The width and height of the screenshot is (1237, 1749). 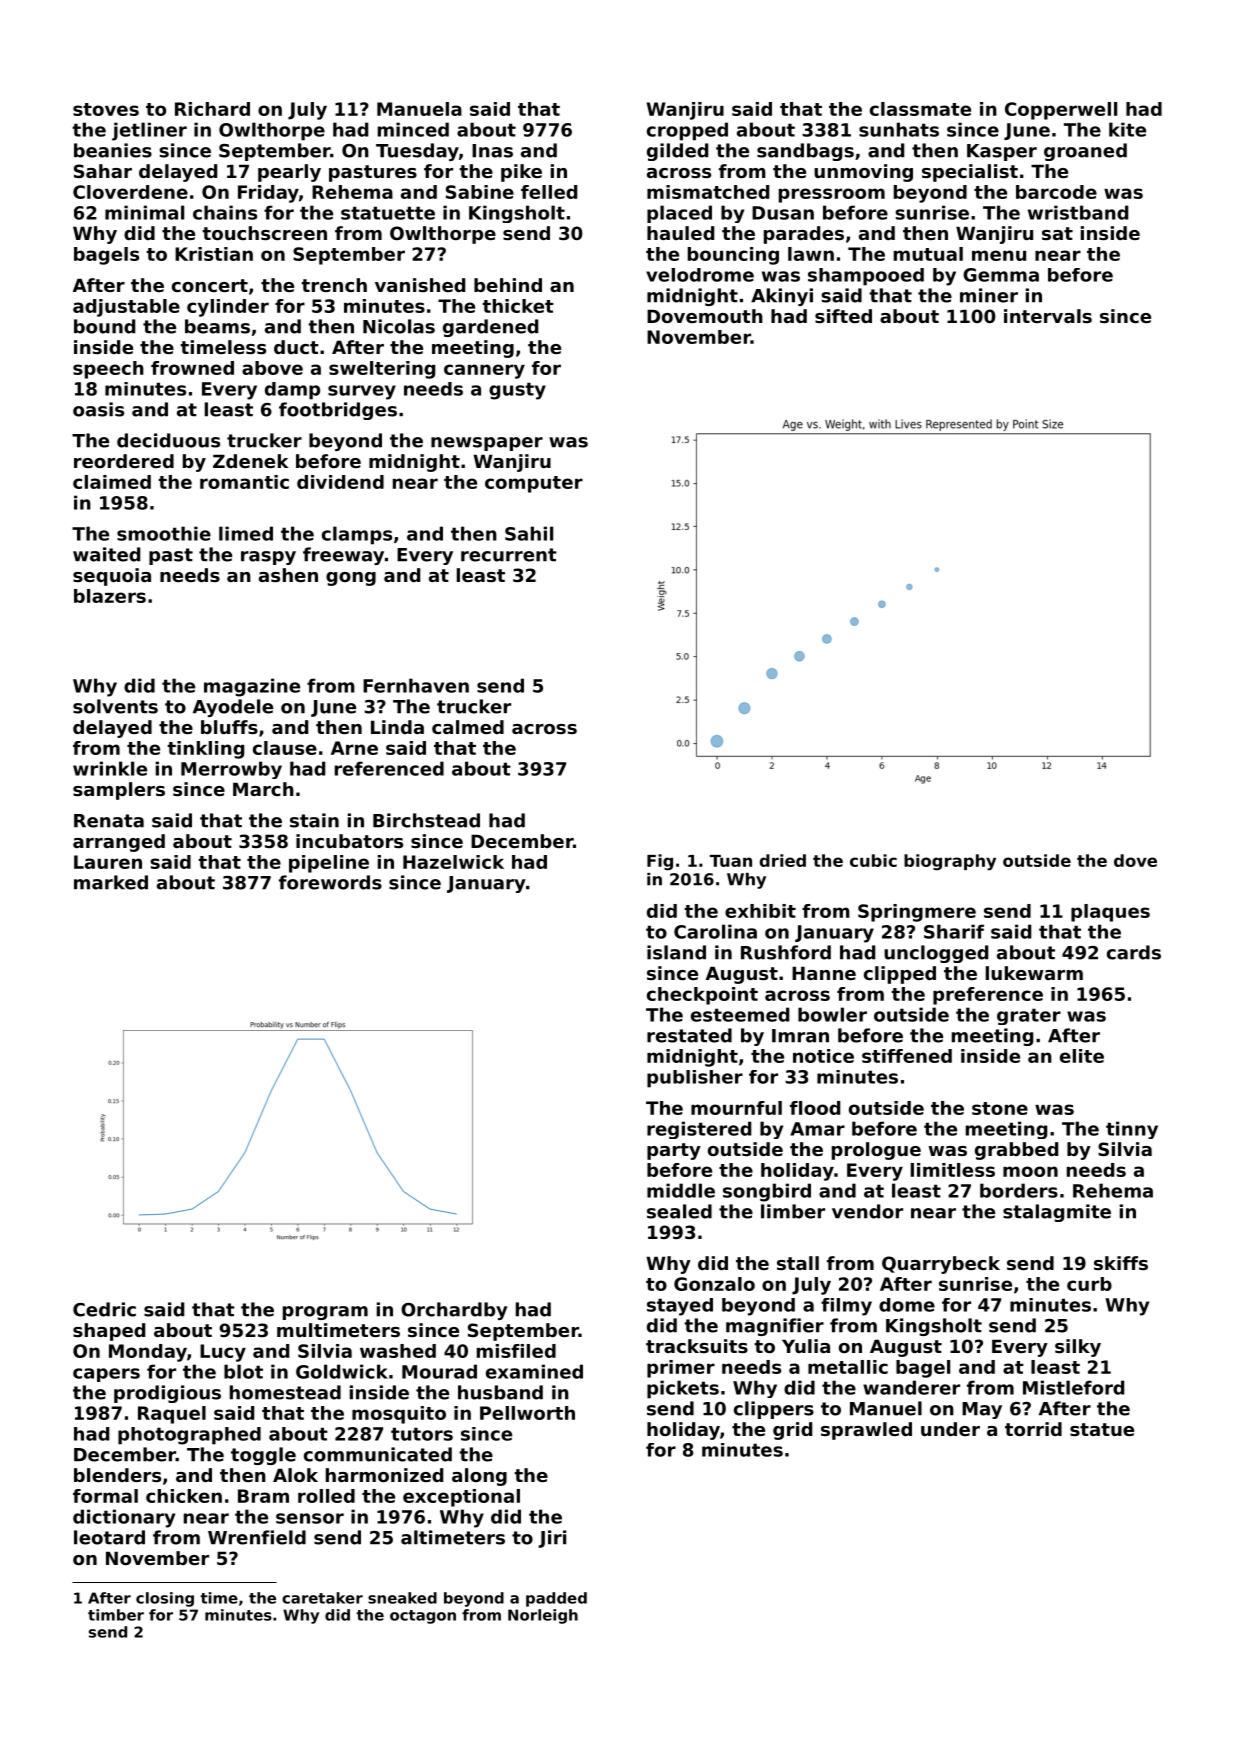 I want to click on closing, so click(x=165, y=1599).
